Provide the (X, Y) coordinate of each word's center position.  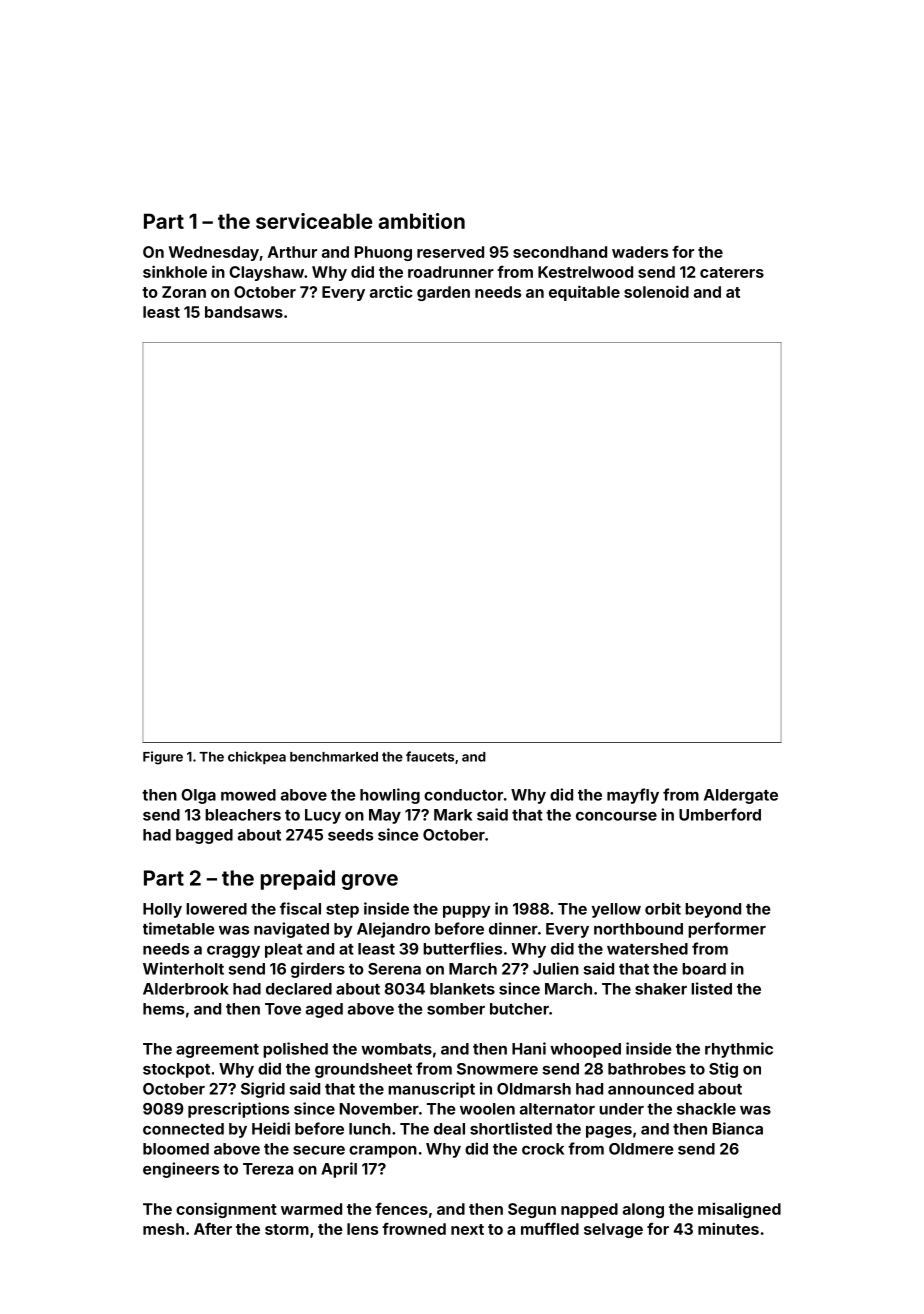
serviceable (314, 221)
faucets (430, 756)
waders (640, 252)
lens (362, 1229)
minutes (728, 1228)
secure (319, 1150)
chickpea (257, 757)
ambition (421, 221)
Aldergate (741, 796)
